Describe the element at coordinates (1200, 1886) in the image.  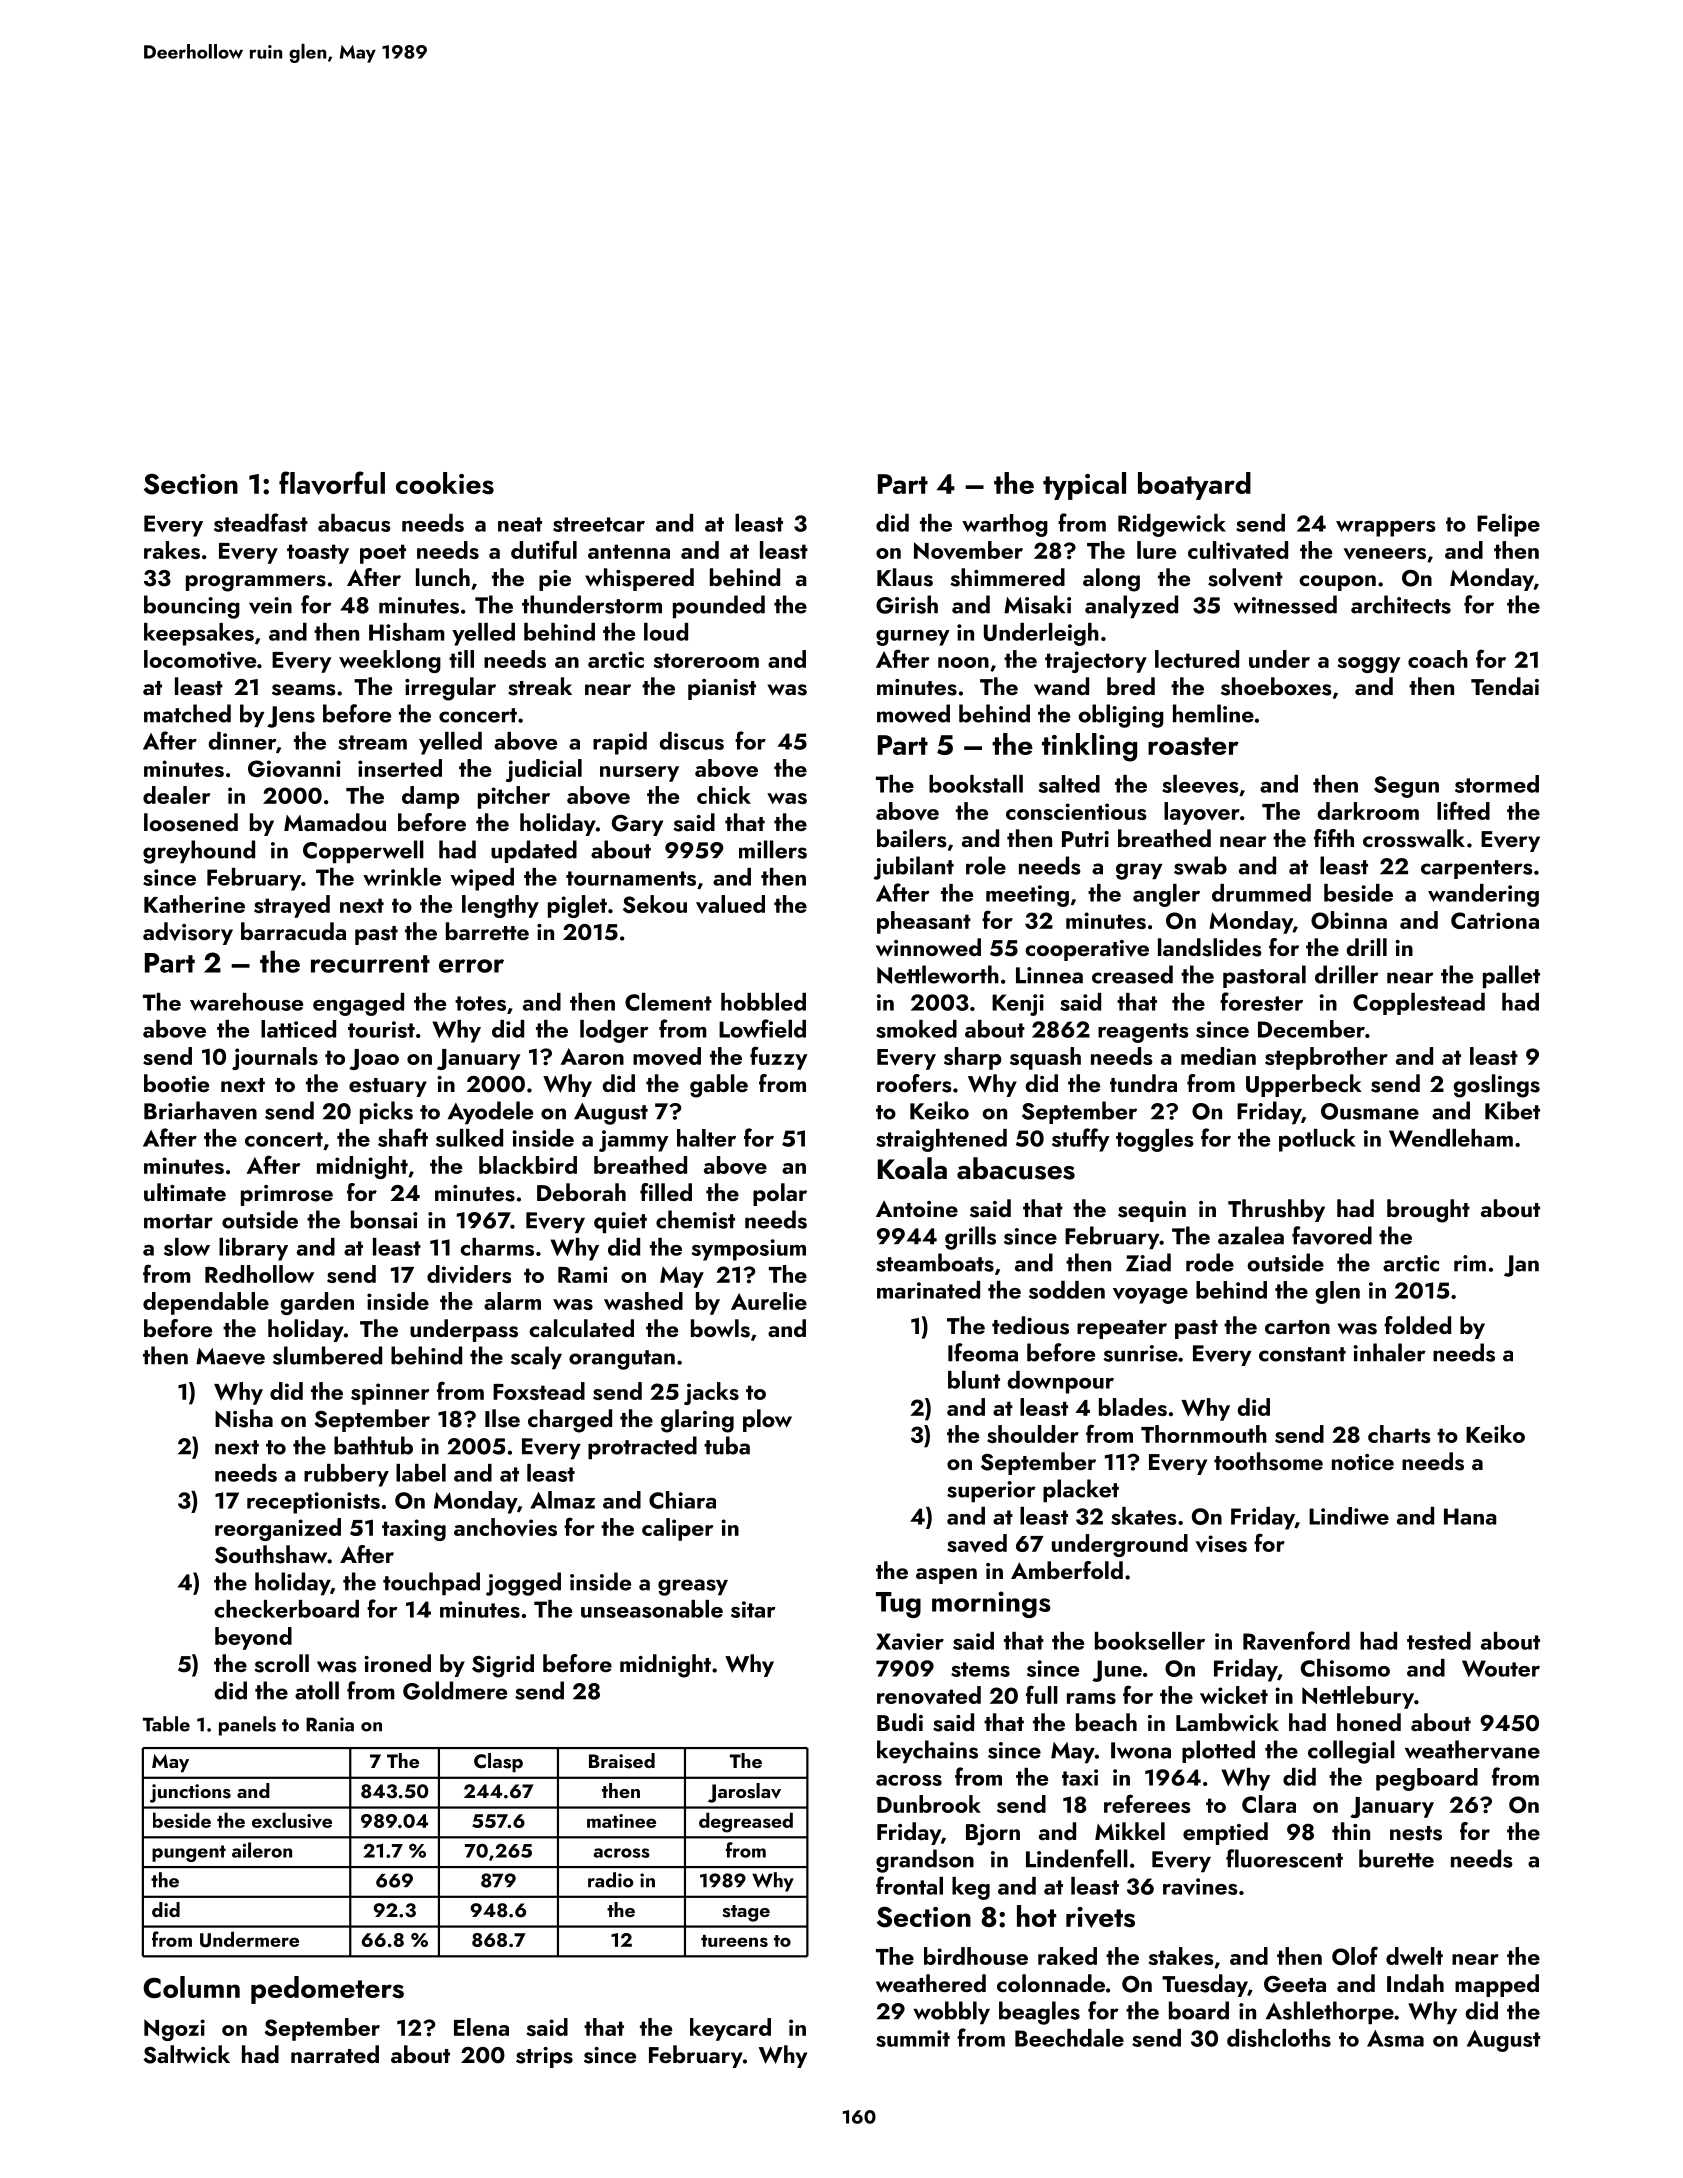
I see `ravines` at that location.
